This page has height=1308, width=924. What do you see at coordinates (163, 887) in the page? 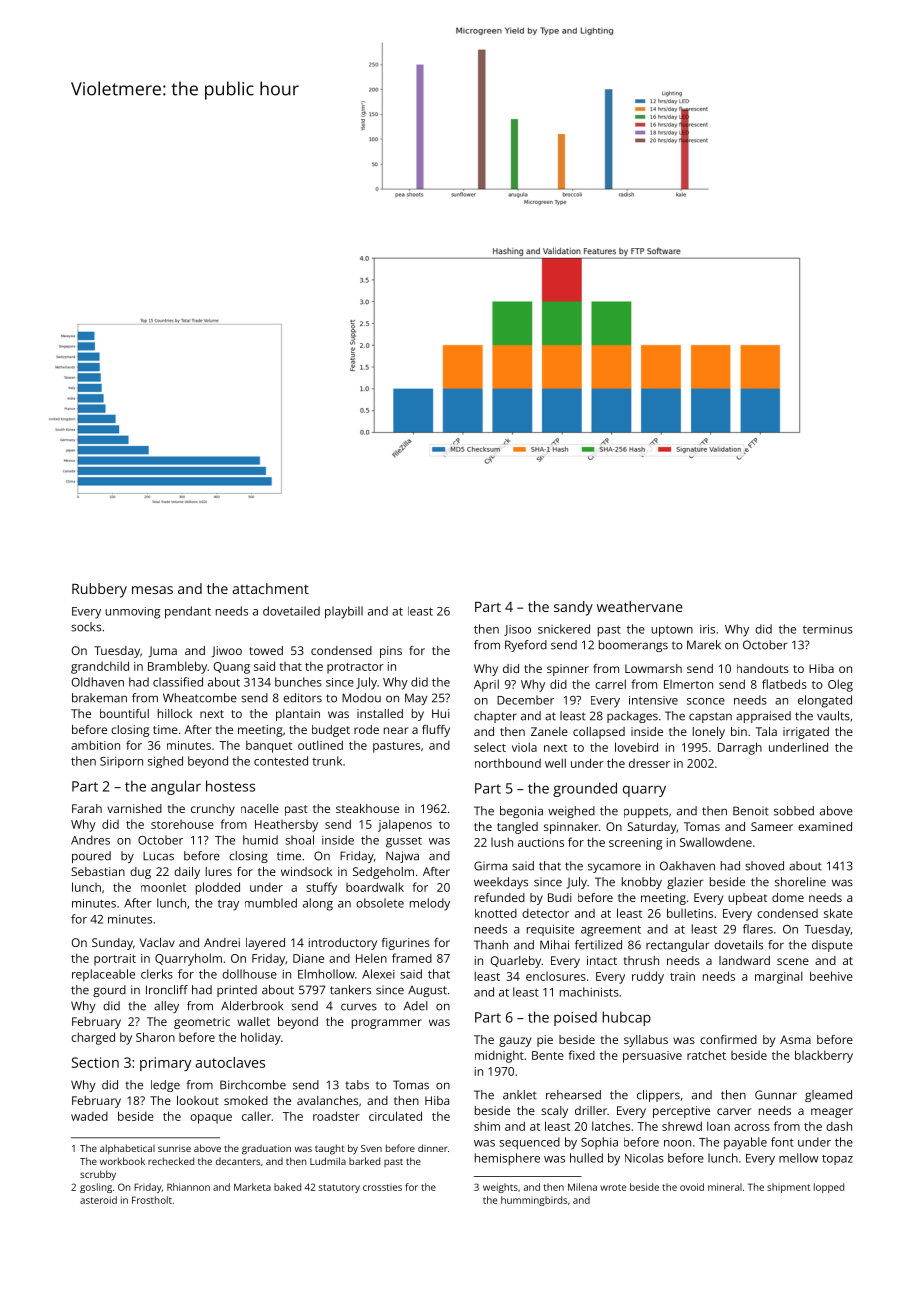
I see `moonlet` at bounding box center [163, 887].
